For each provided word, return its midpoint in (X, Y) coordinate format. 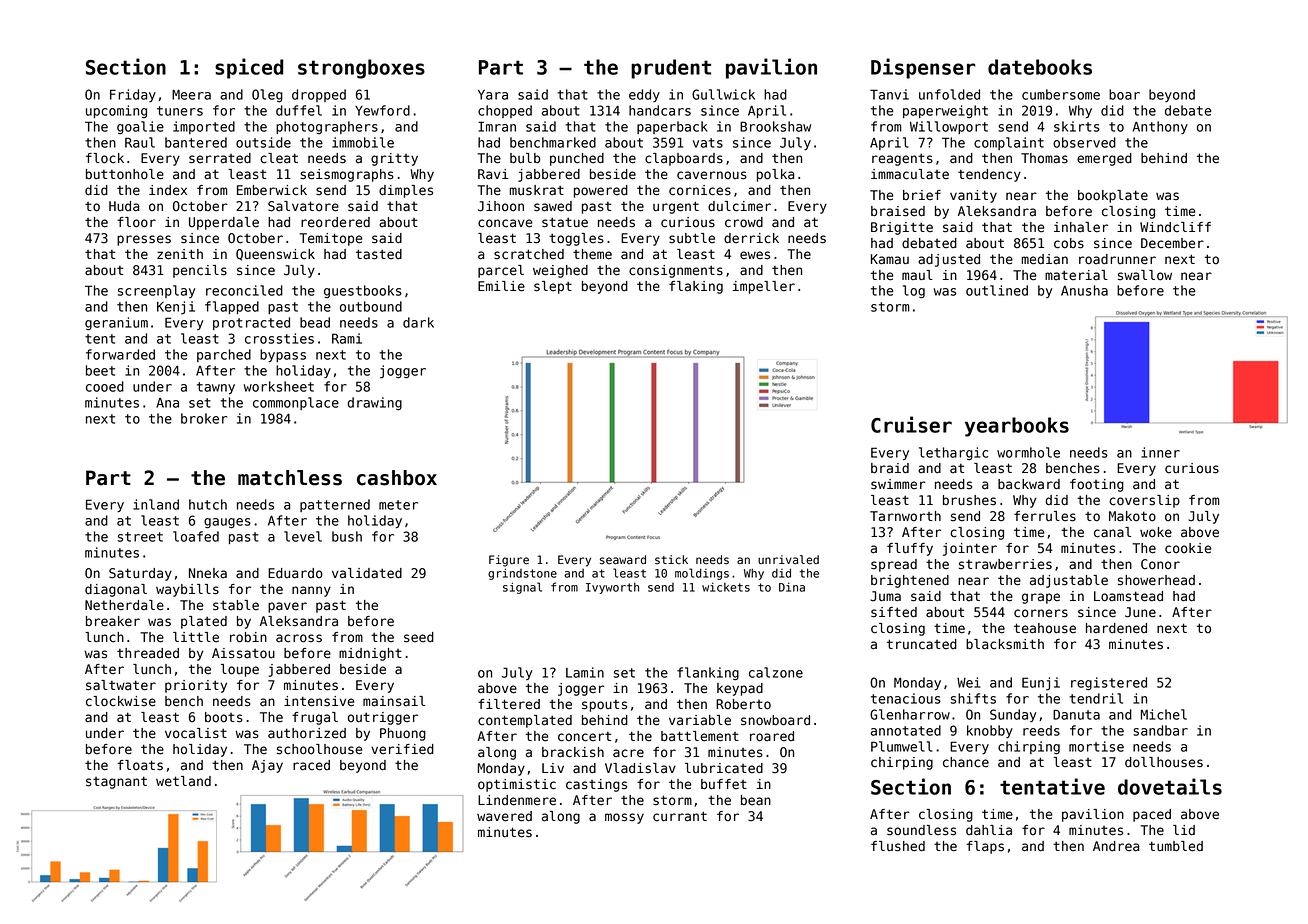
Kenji (176, 308)
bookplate (1113, 196)
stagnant (116, 782)
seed (419, 637)
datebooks (1040, 67)
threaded (148, 653)
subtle (692, 238)
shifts (973, 698)
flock (105, 158)
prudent (671, 69)
